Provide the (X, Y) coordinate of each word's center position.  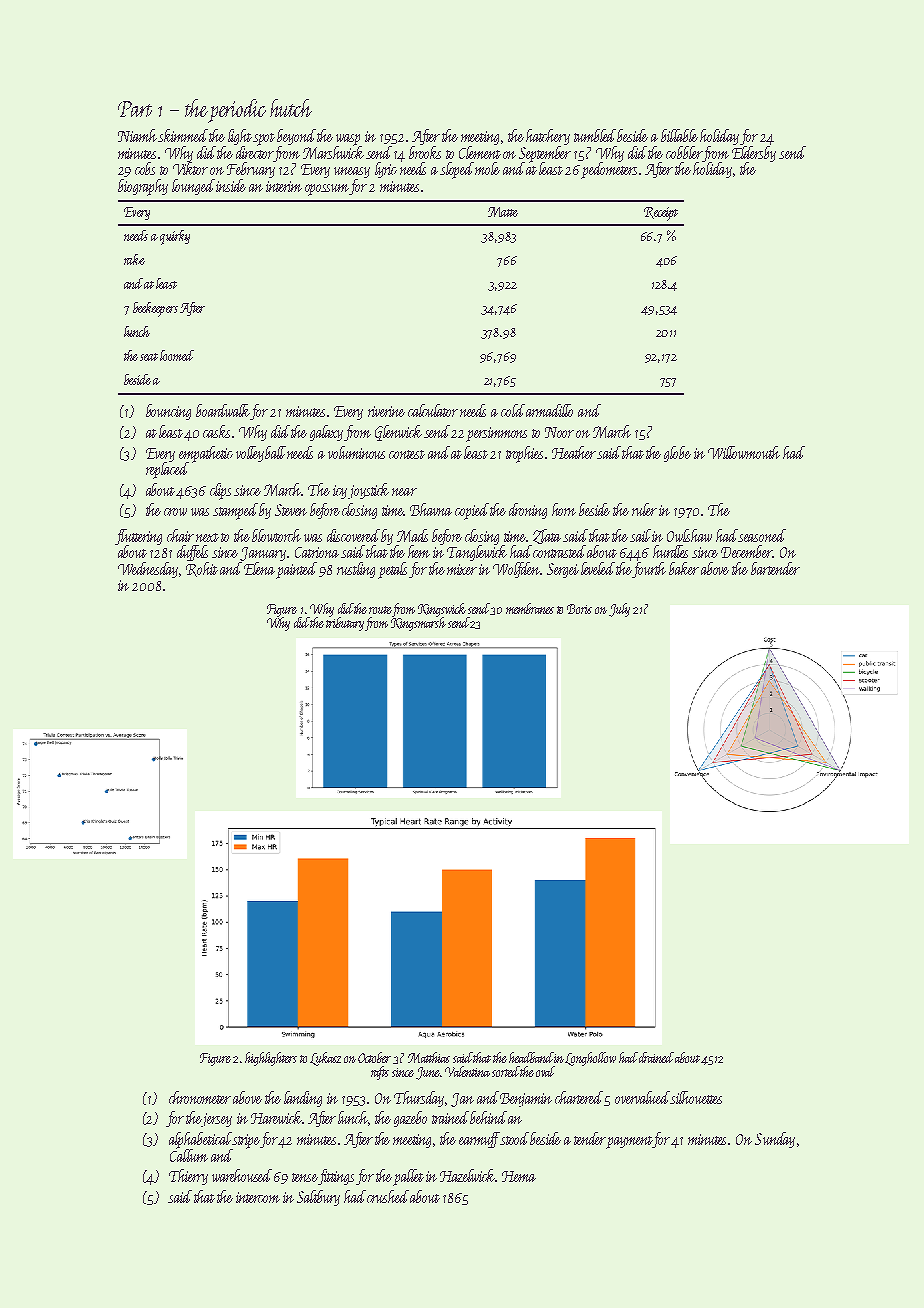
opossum (327, 190)
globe (677, 454)
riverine (386, 411)
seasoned (762, 535)
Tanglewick (477, 553)
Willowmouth (744, 452)
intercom (258, 1197)
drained (656, 1057)
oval (545, 1071)
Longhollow (590, 1059)
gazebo (410, 1119)
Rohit (202, 569)
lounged (193, 187)
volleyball (261, 454)
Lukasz (325, 1059)
